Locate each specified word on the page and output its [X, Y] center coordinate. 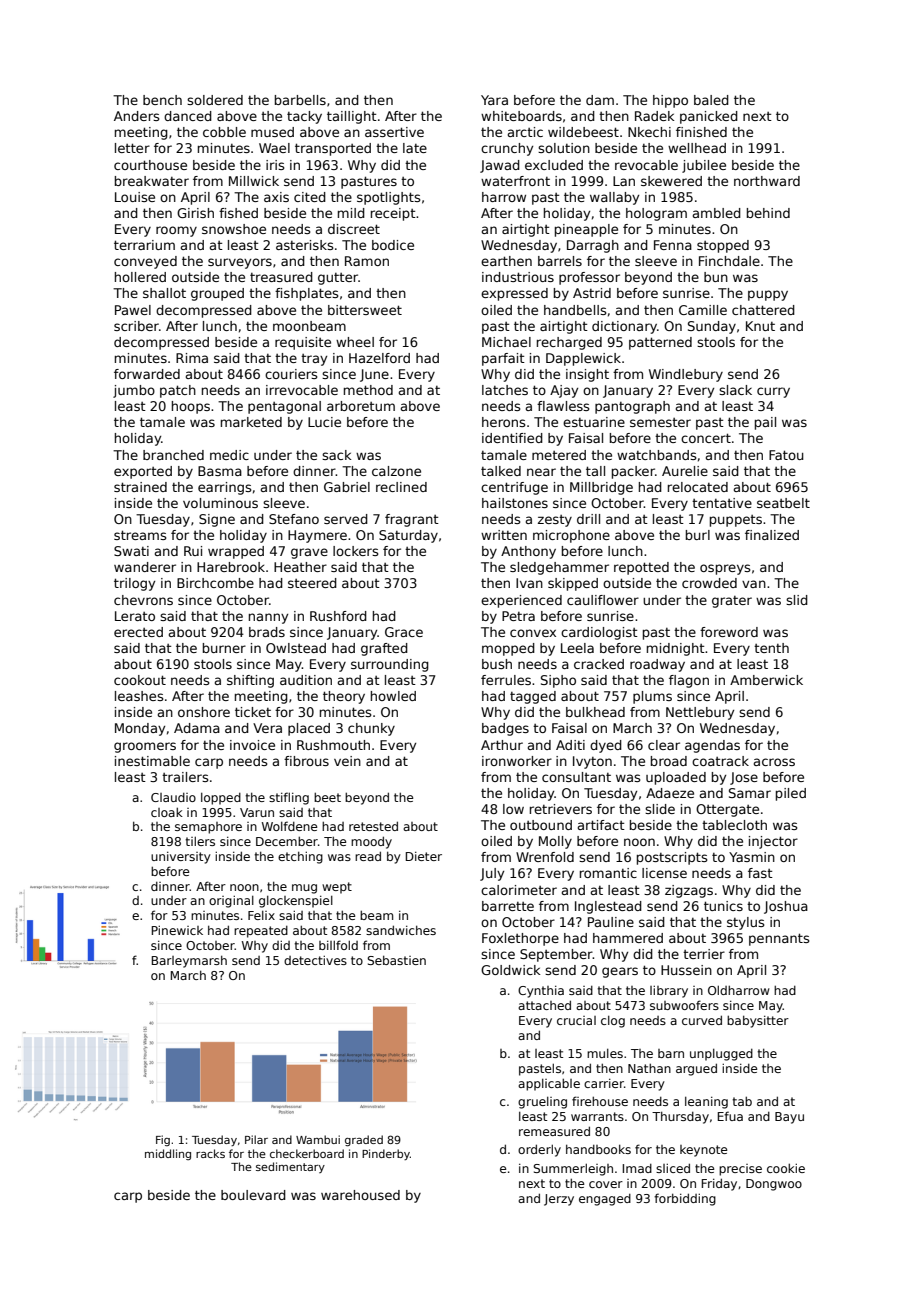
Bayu [789, 1118]
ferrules [506, 680]
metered [559, 455]
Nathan [649, 1068]
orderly [539, 1150]
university [181, 858]
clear [664, 745]
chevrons [143, 600]
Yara [494, 100]
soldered [215, 100]
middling [168, 1154]
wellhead [697, 148]
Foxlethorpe [520, 939]
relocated [698, 487]
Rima [192, 358]
